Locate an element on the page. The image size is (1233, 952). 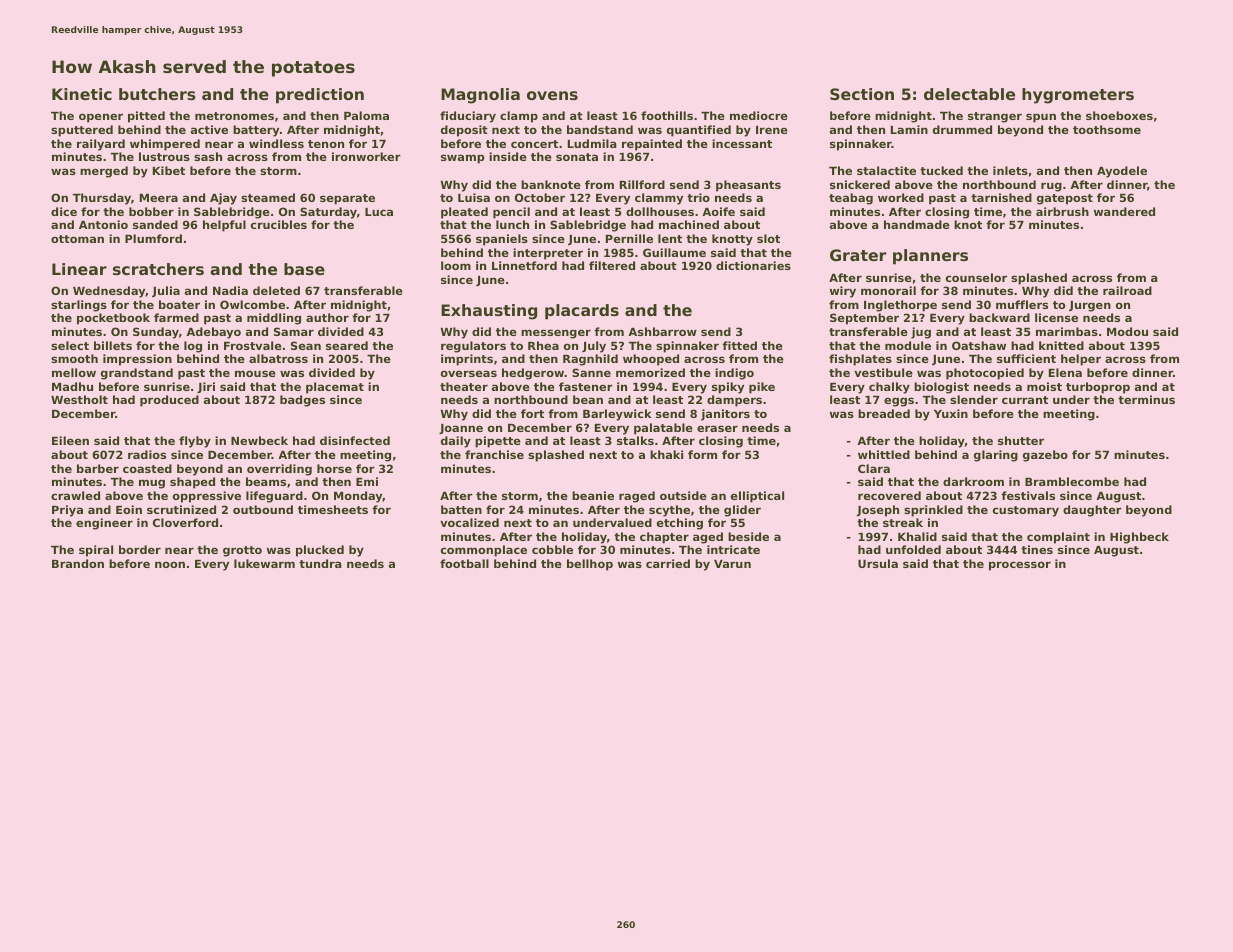
rug is located at coordinates (1051, 187).
